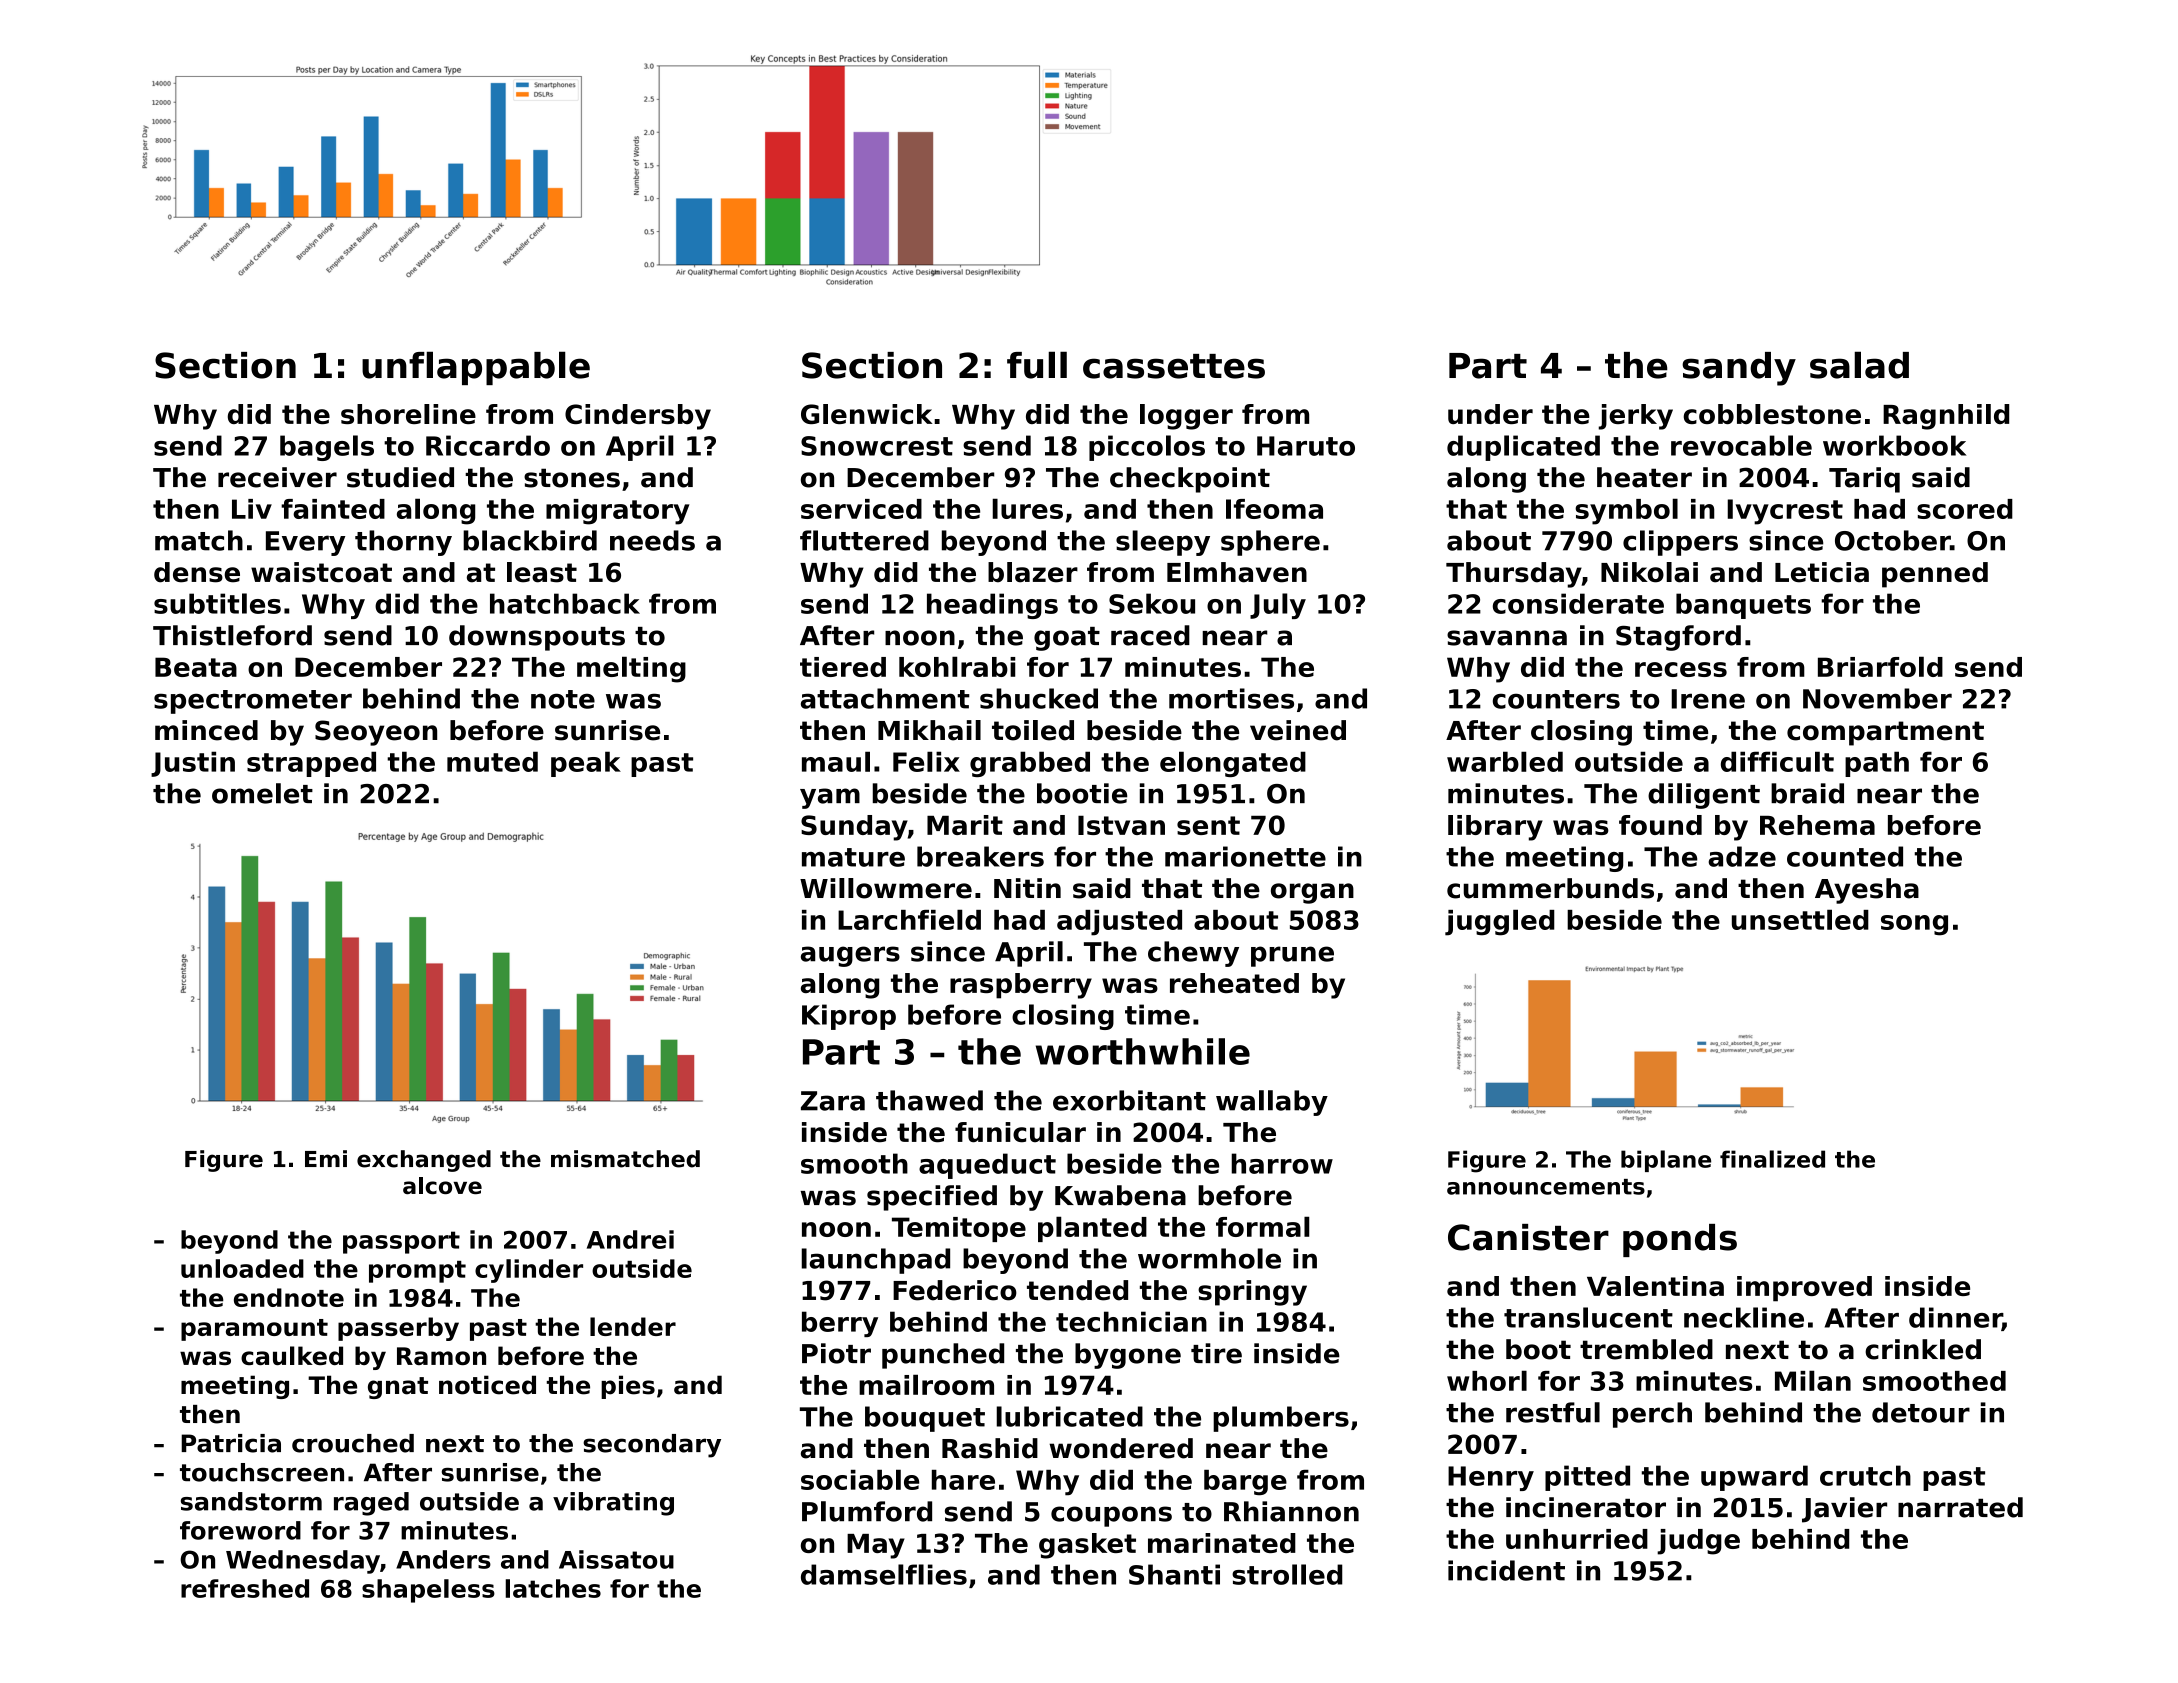 This screenshot has height=1683, width=2178. I want to click on Shanti, so click(1174, 1574).
